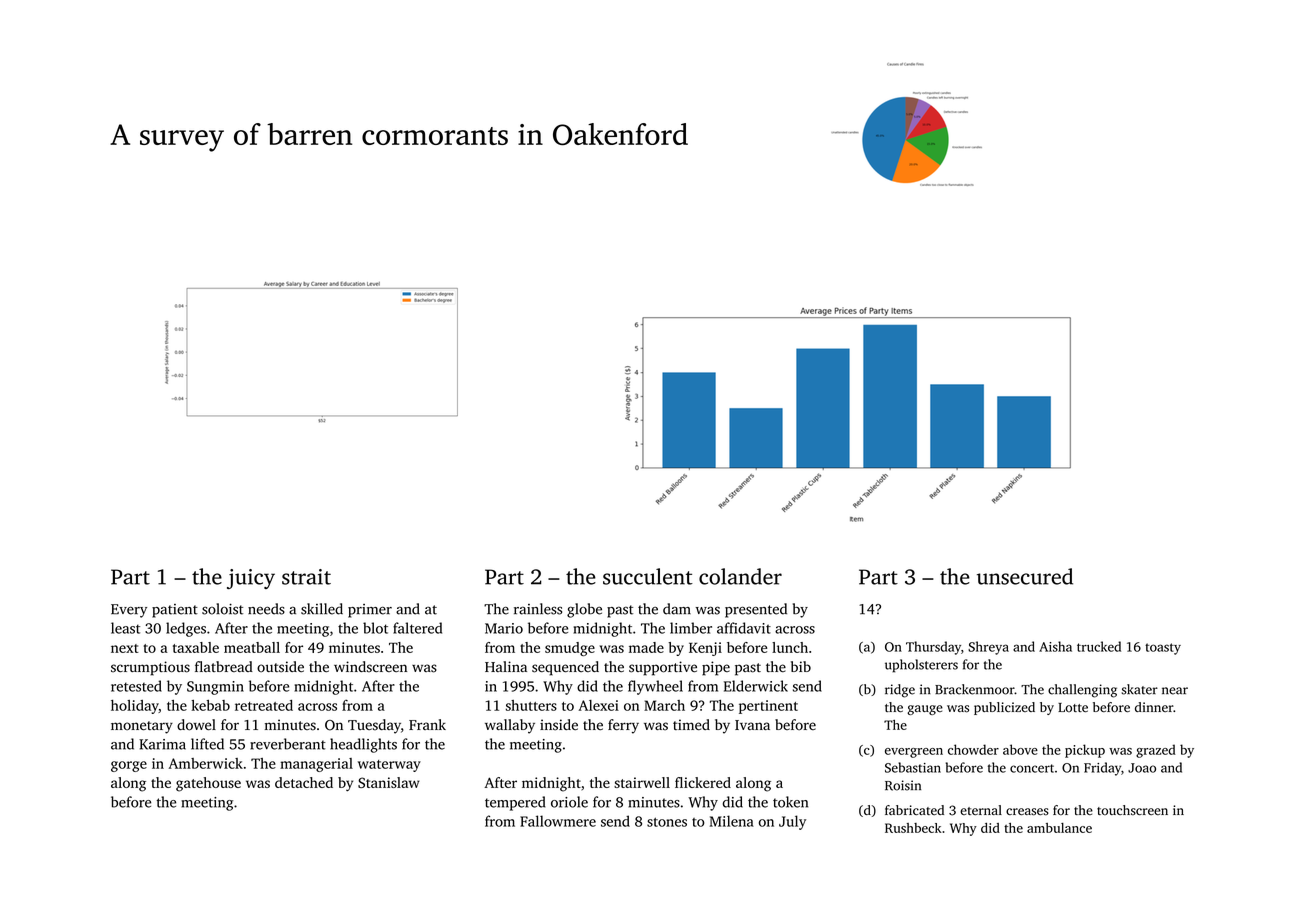  Describe the element at coordinates (1154, 707) in the image. I see `dinner` at that location.
